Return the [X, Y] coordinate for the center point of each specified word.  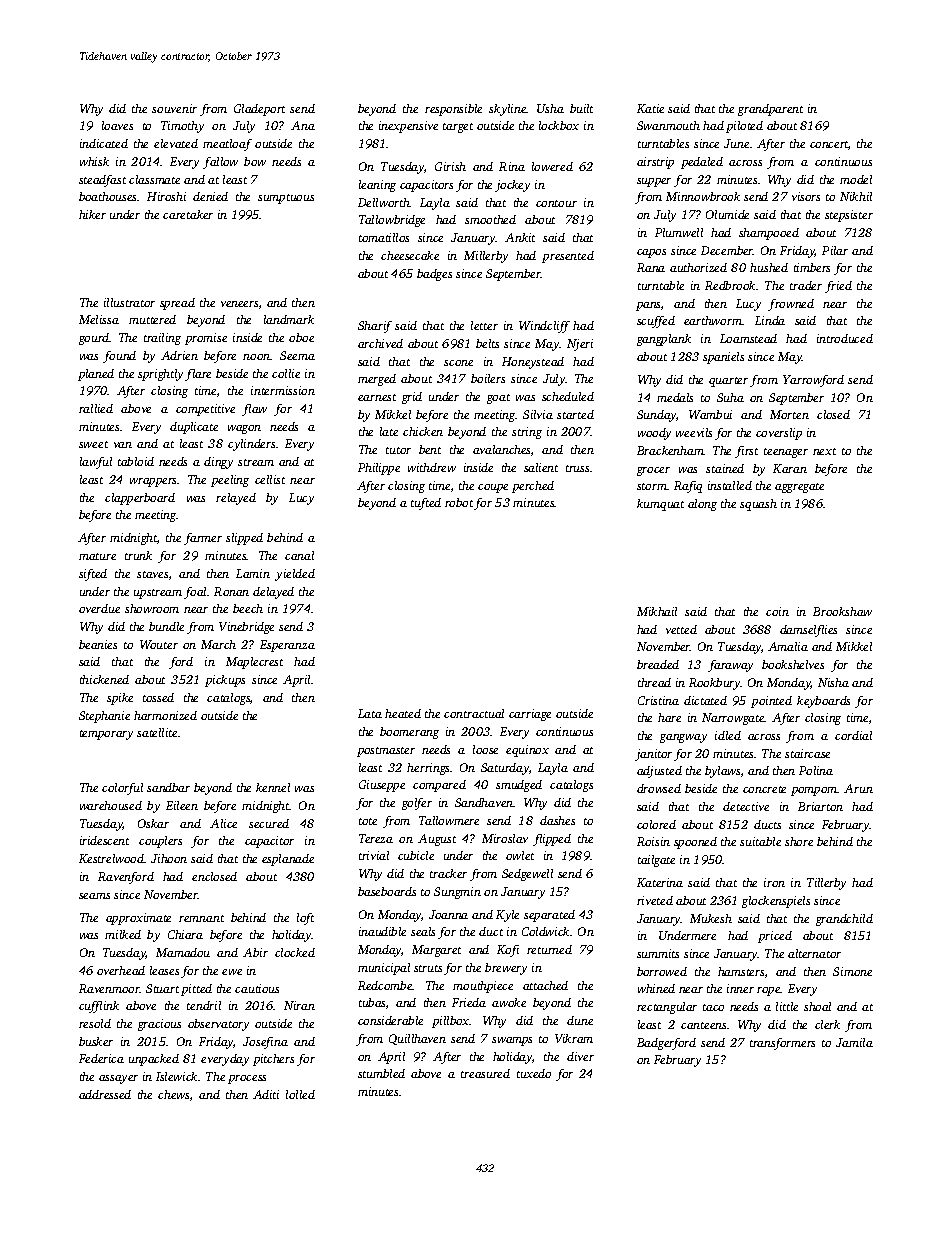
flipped [552, 840]
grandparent [770, 110]
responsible [453, 110]
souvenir [174, 108]
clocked [295, 952]
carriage [530, 715]
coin [777, 611]
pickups [225, 681]
